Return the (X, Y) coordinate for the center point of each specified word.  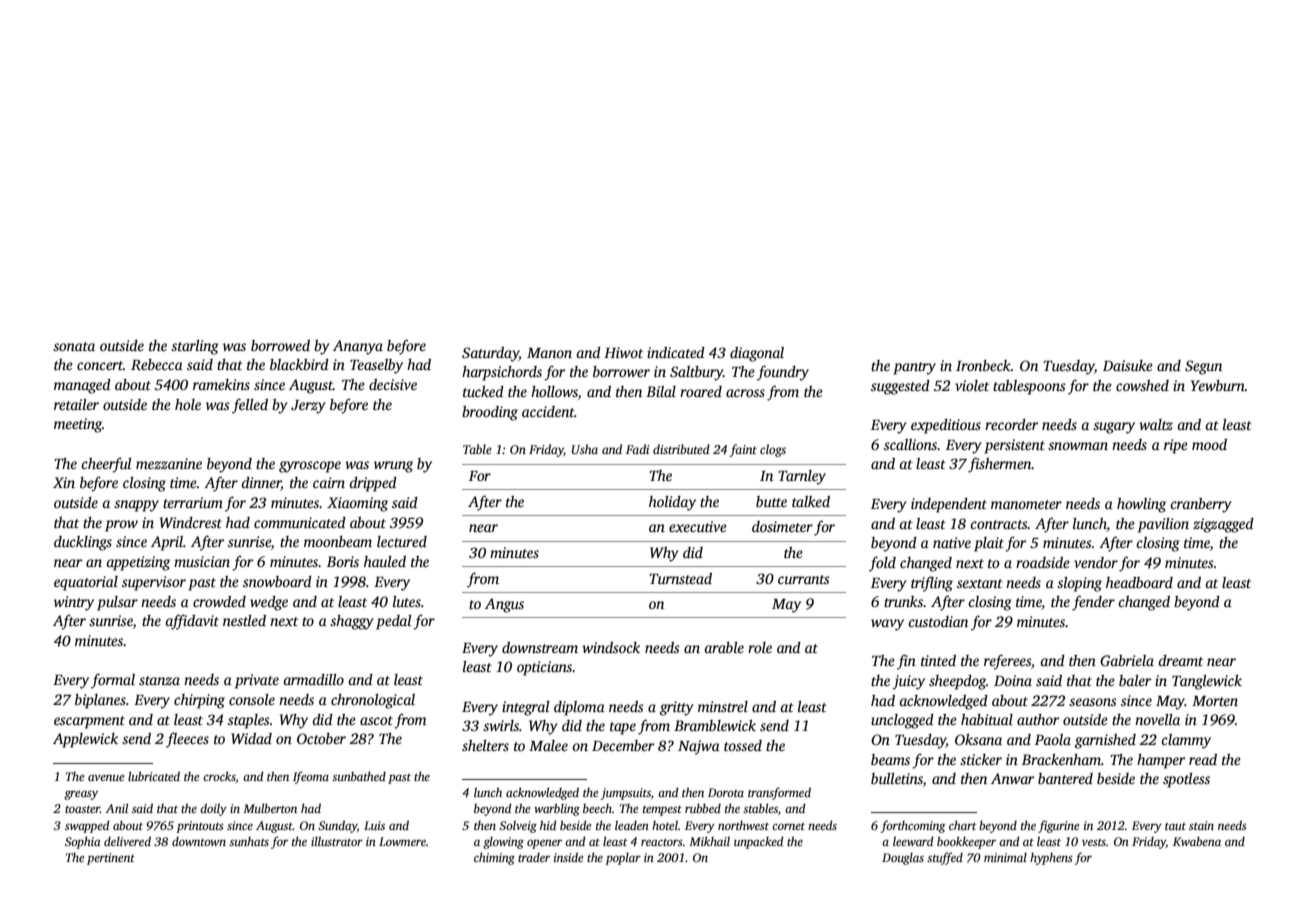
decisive (393, 384)
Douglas (903, 859)
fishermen (1000, 465)
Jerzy (308, 407)
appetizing (138, 563)
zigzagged (1223, 525)
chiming (494, 858)
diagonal (757, 354)
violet (972, 385)
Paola (1053, 739)
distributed (681, 449)
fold (882, 564)
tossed (743, 745)
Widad (251, 738)
